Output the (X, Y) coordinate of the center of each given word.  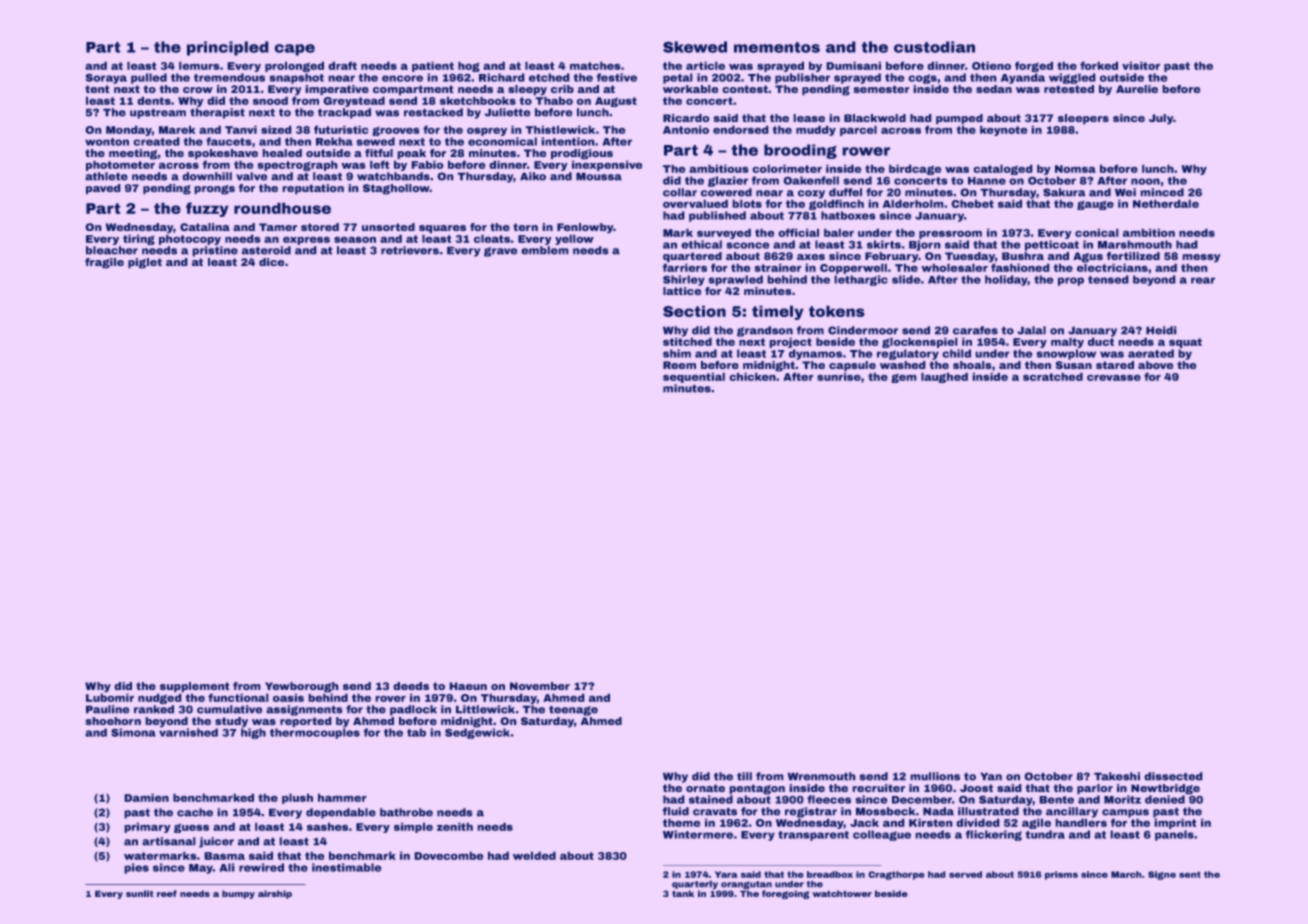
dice (271, 262)
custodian (934, 47)
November (540, 686)
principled (228, 48)
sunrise (839, 376)
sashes (327, 826)
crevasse (1114, 377)
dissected (1173, 776)
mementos (777, 47)
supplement (195, 687)
